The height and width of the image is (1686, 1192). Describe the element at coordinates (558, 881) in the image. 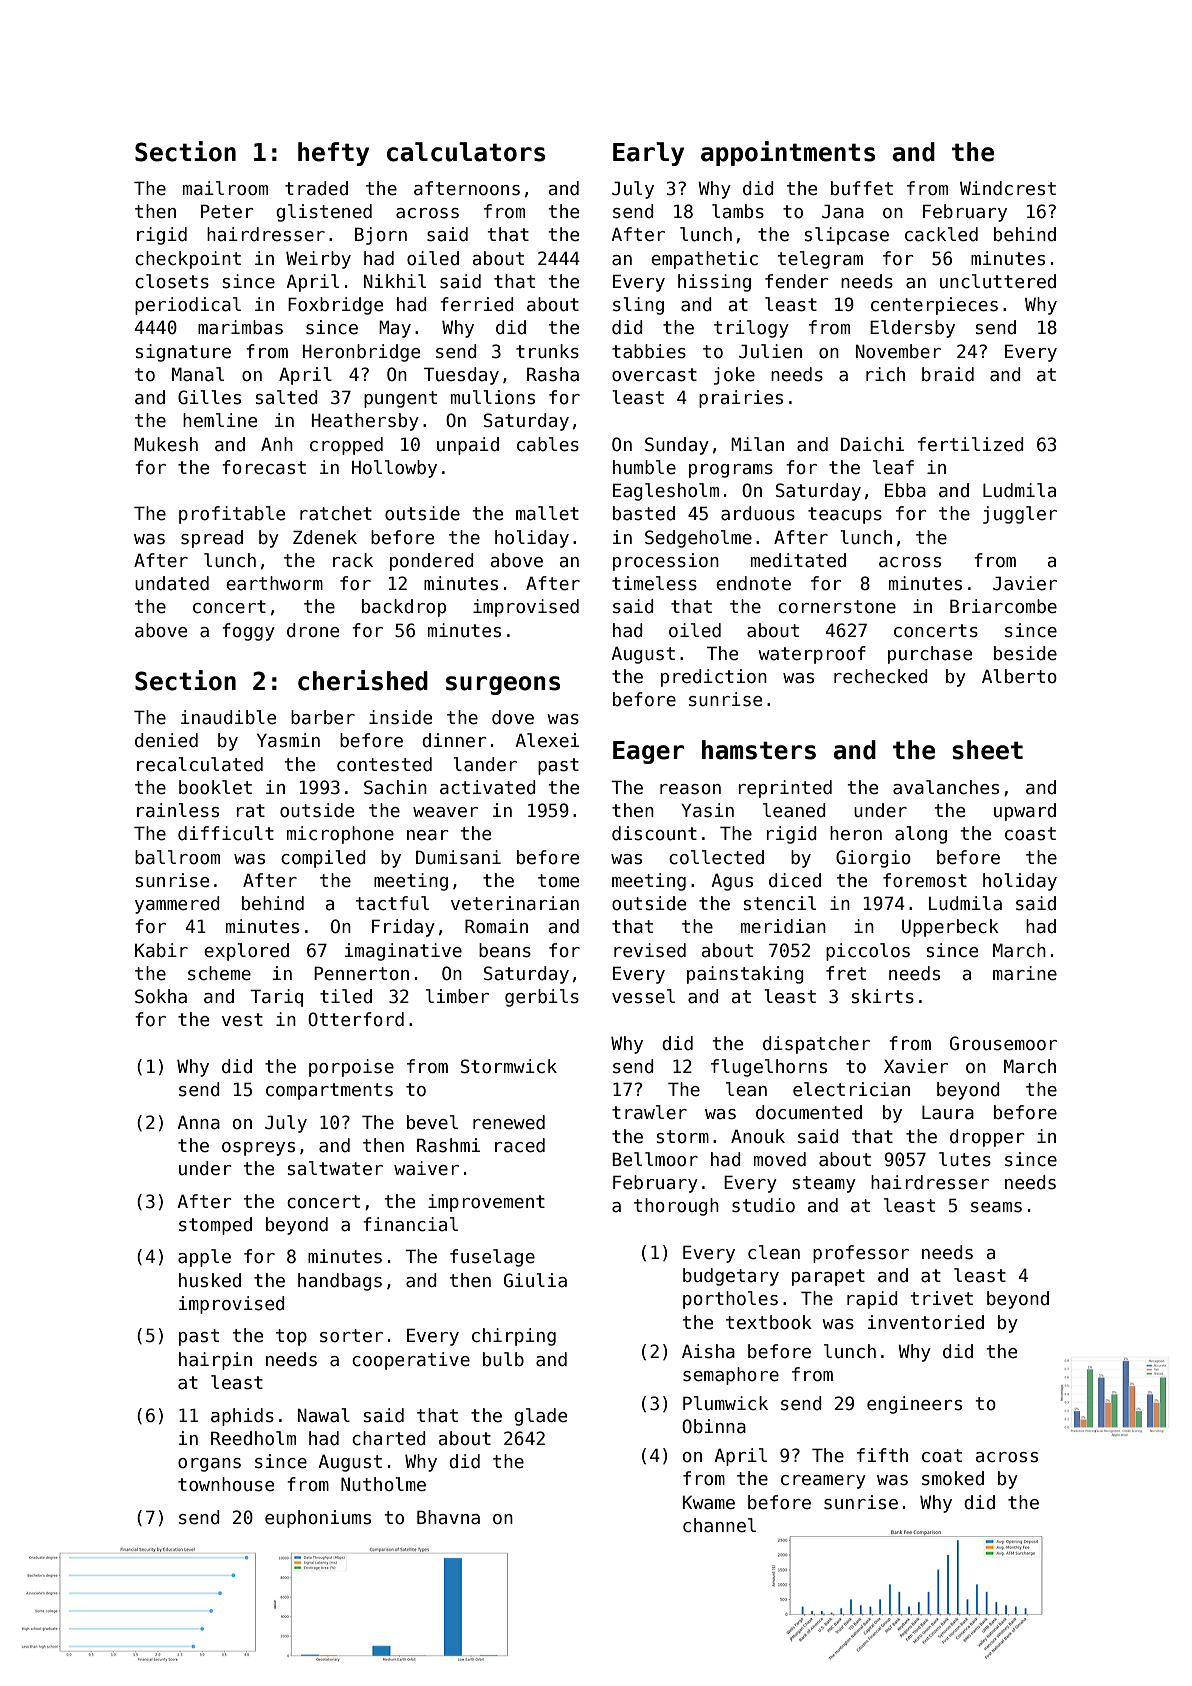

I see `tome` at that location.
